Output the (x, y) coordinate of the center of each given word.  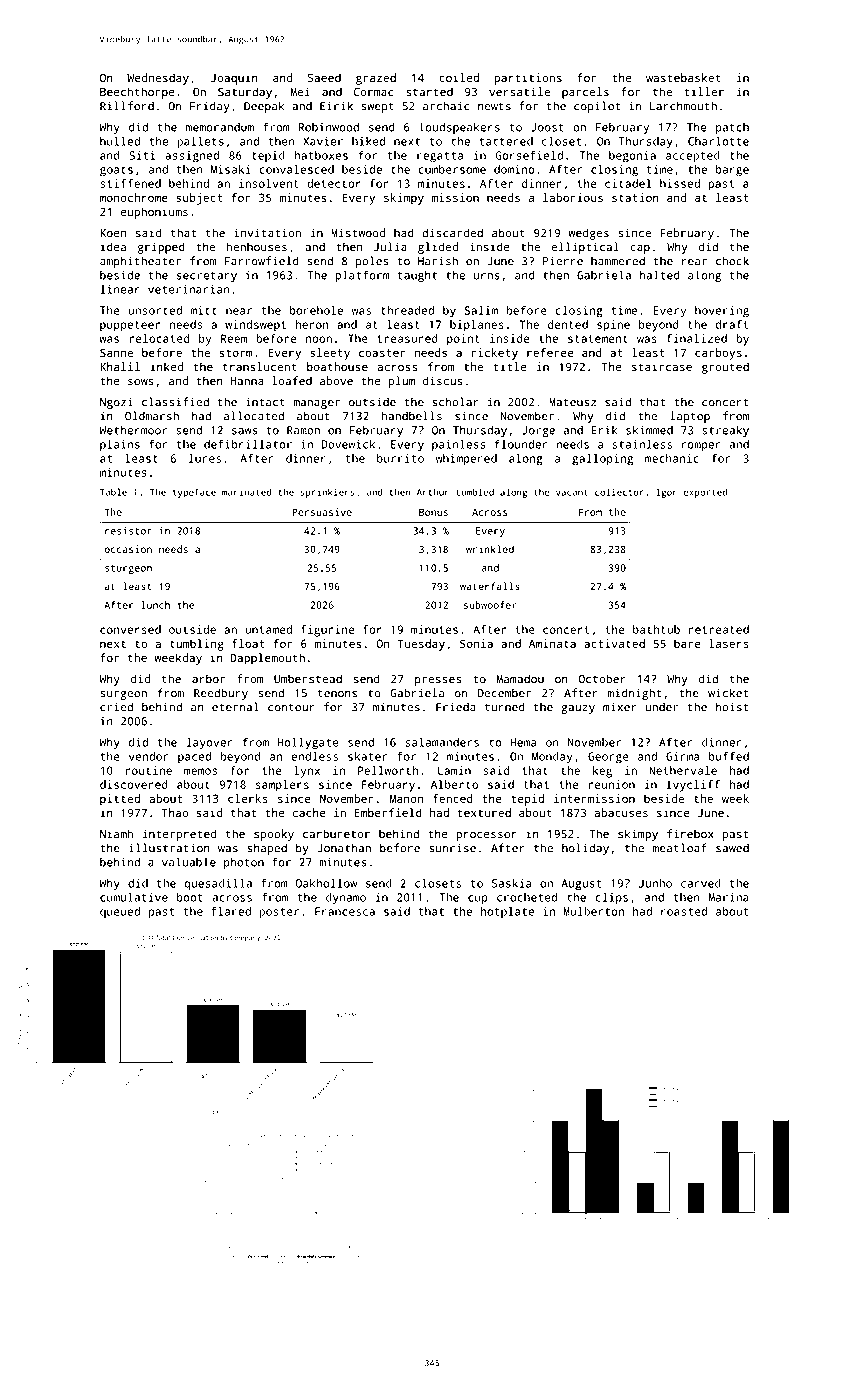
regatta (440, 157)
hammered (618, 261)
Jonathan (344, 848)
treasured (407, 338)
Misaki (231, 169)
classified (175, 402)
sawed (732, 848)
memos (200, 771)
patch (732, 128)
